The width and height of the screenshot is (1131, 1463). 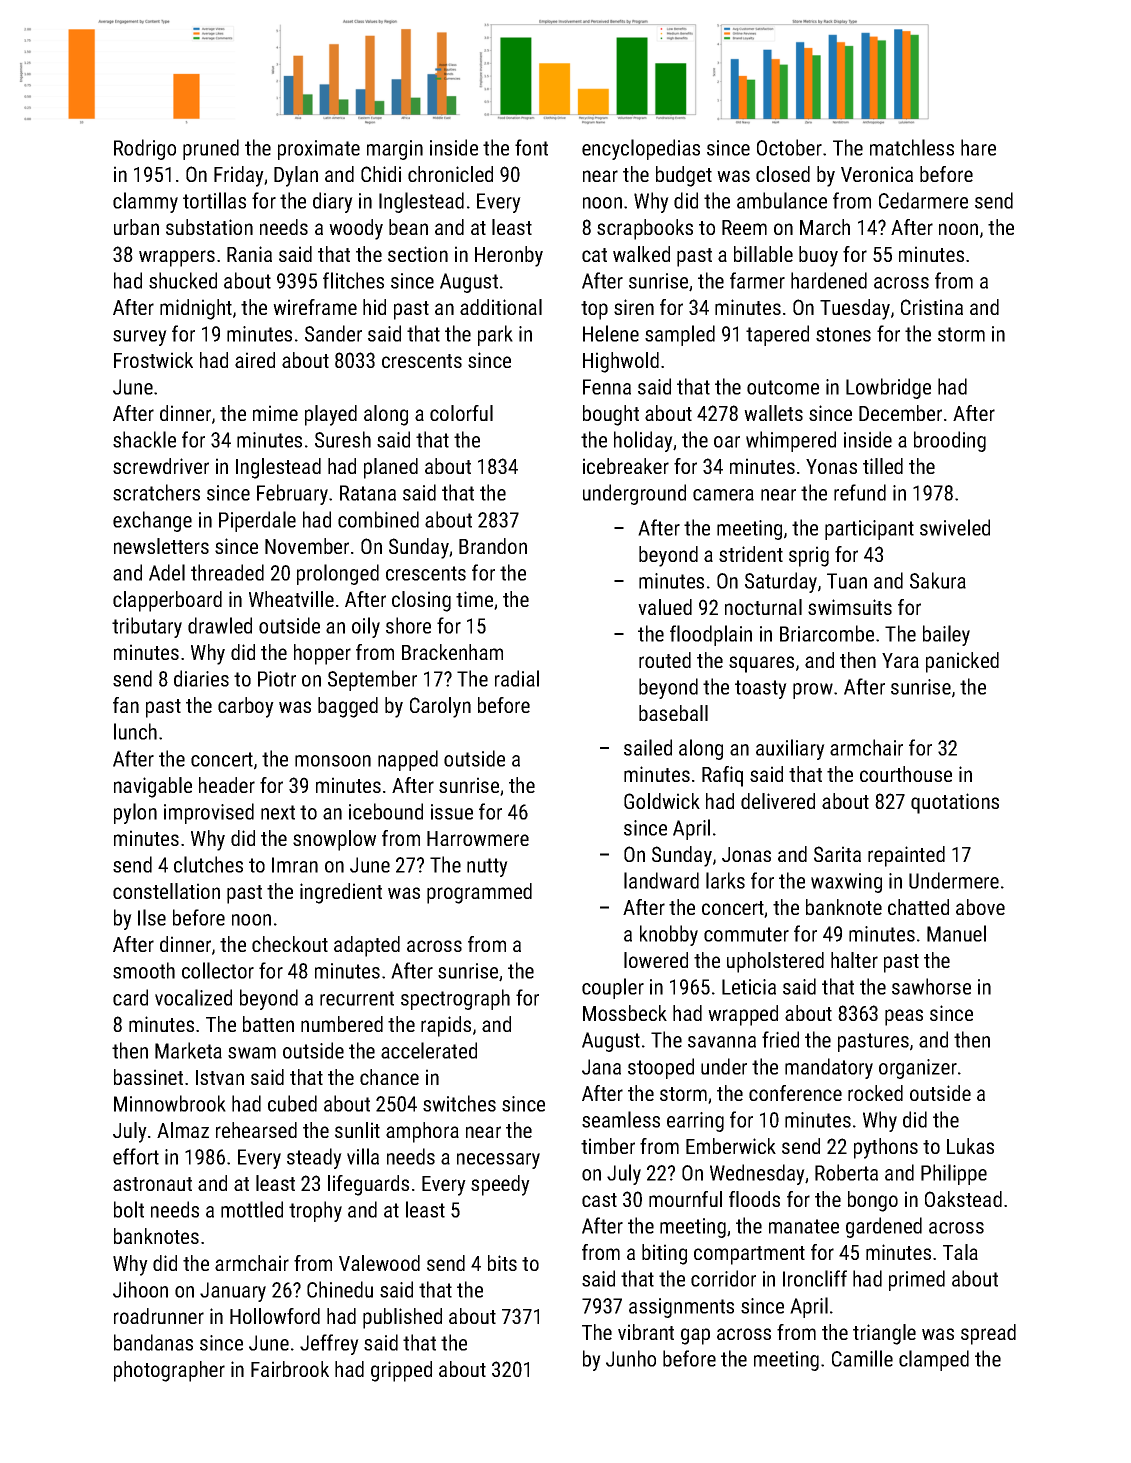 What do you see at coordinates (912, 147) in the screenshot?
I see `matchless` at bounding box center [912, 147].
